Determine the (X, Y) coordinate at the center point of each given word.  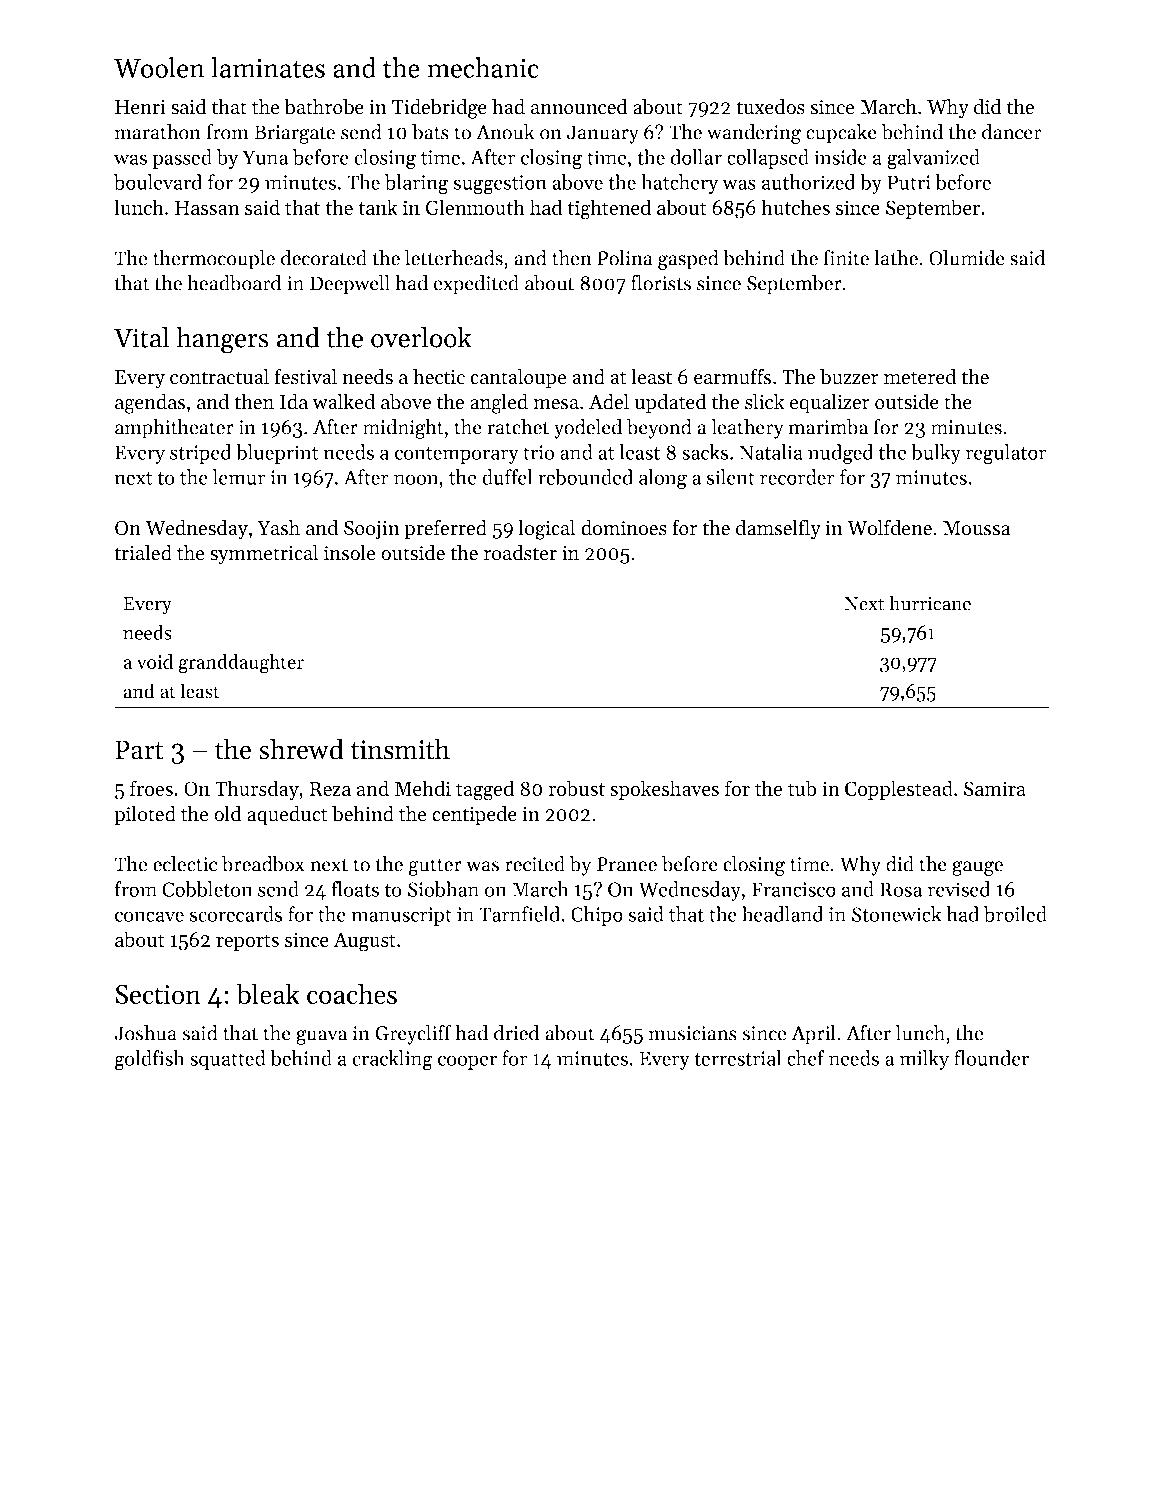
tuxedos (770, 106)
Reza (330, 788)
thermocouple (214, 260)
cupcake (841, 134)
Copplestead (899, 790)
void (155, 661)
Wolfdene (889, 527)
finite (846, 258)
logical (546, 529)
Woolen (159, 67)
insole (350, 552)
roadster (520, 552)
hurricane (930, 603)
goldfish (150, 1060)
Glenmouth (475, 207)
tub (802, 788)
